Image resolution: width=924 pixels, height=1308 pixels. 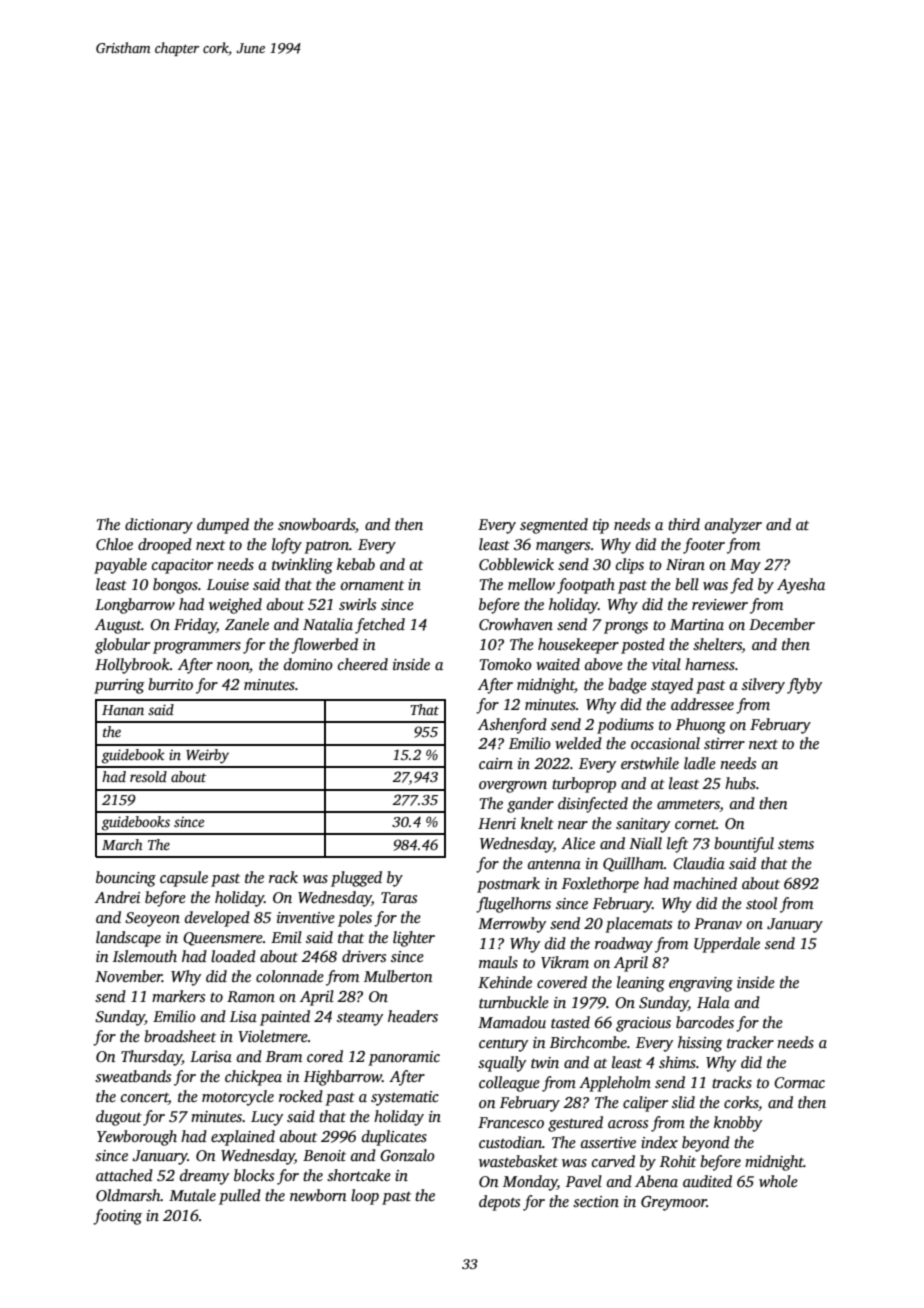 I want to click on dictionary, so click(x=159, y=526).
